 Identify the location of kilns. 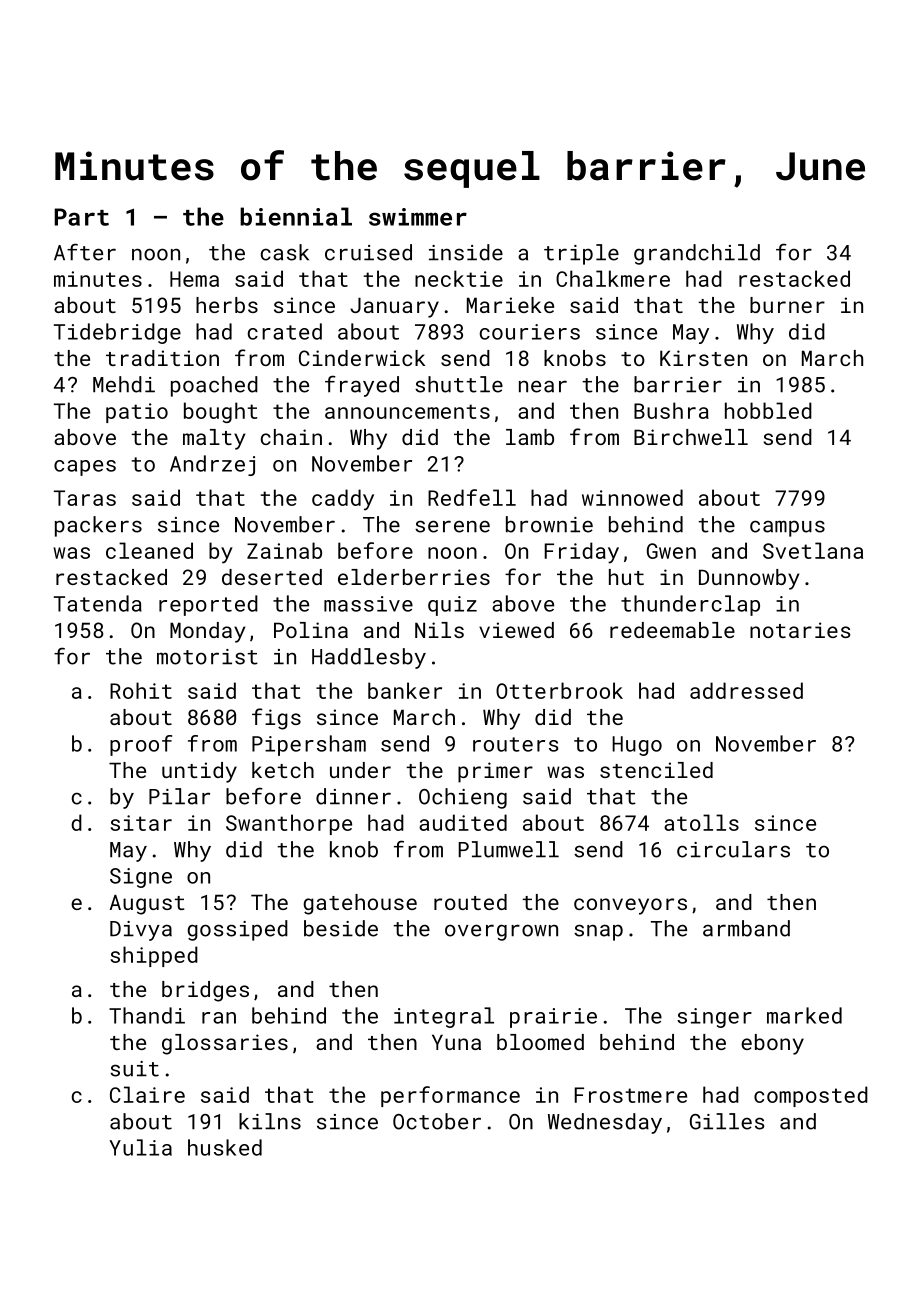
(270, 1121).
